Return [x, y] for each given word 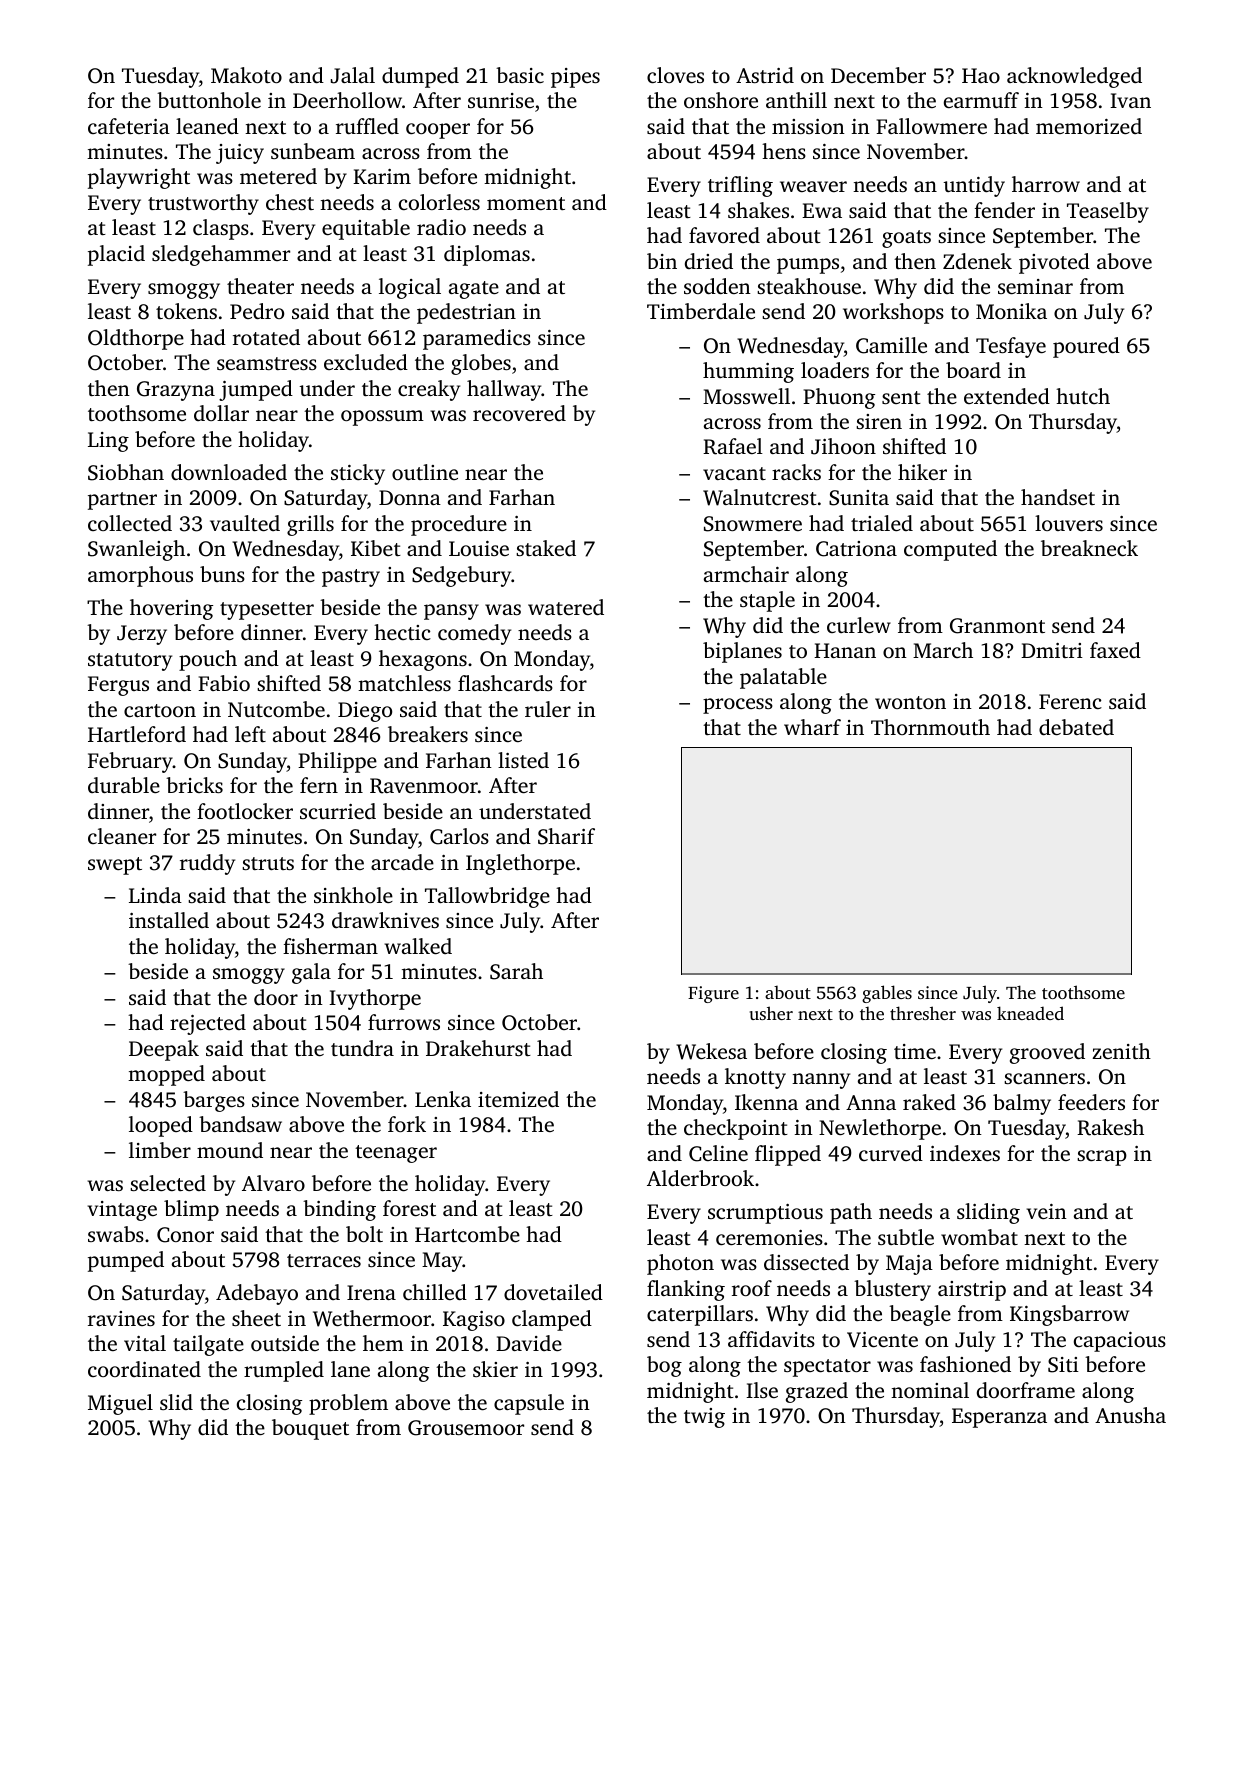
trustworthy [203, 204]
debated [1076, 727]
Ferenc [1070, 701]
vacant [734, 473]
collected [130, 523]
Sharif [566, 836]
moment [526, 203]
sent [901, 397]
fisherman [330, 946]
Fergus [118, 686]
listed [523, 760]
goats [906, 239]
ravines [121, 1318]
